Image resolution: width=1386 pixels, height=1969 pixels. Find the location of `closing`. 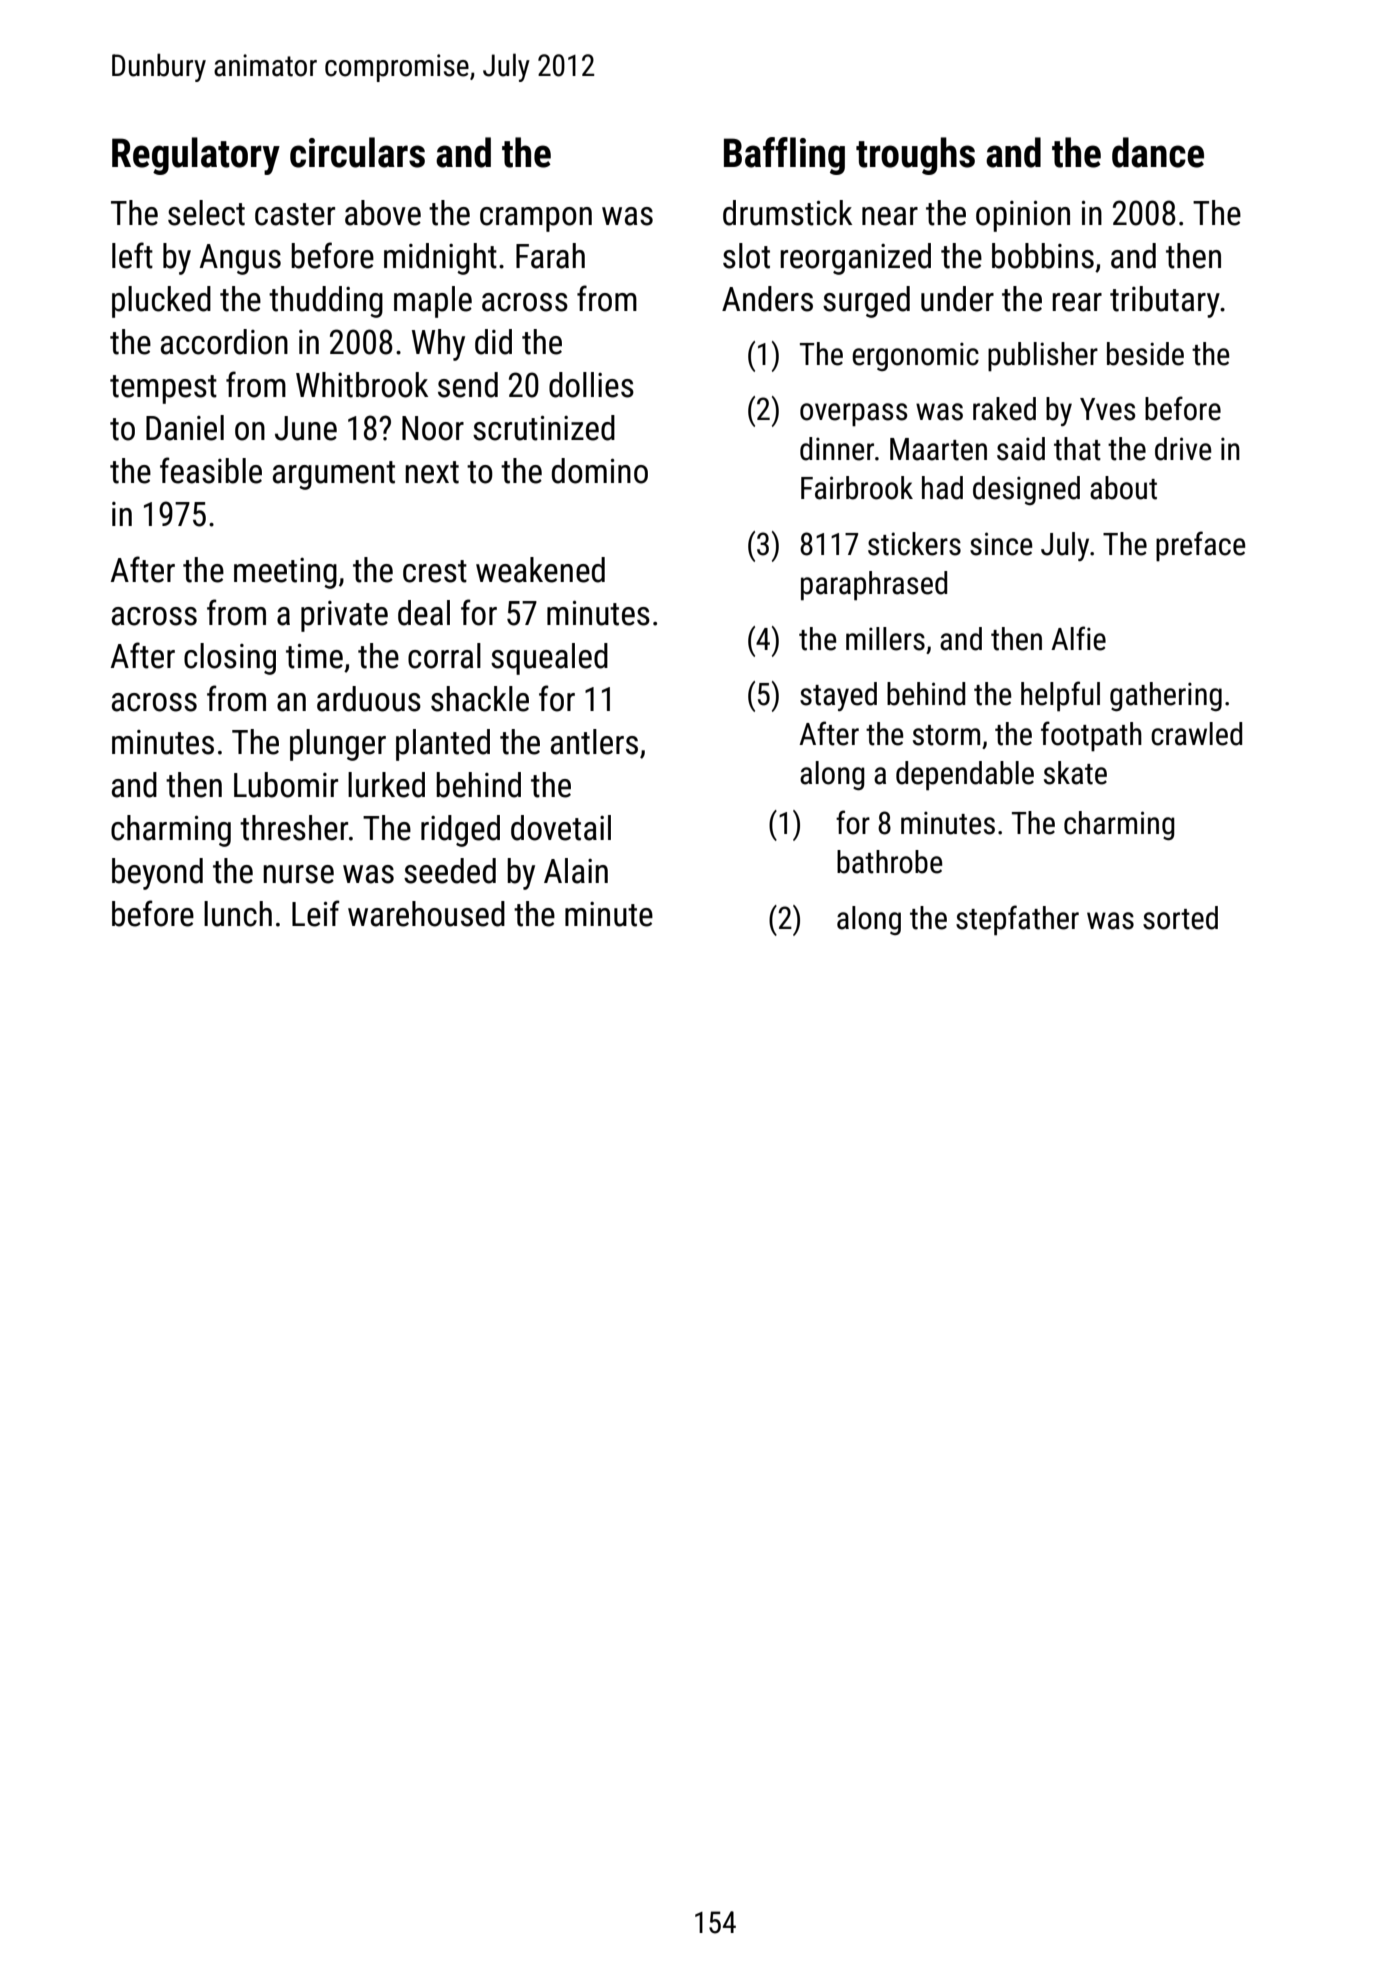

closing is located at coordinates (230, 659).
